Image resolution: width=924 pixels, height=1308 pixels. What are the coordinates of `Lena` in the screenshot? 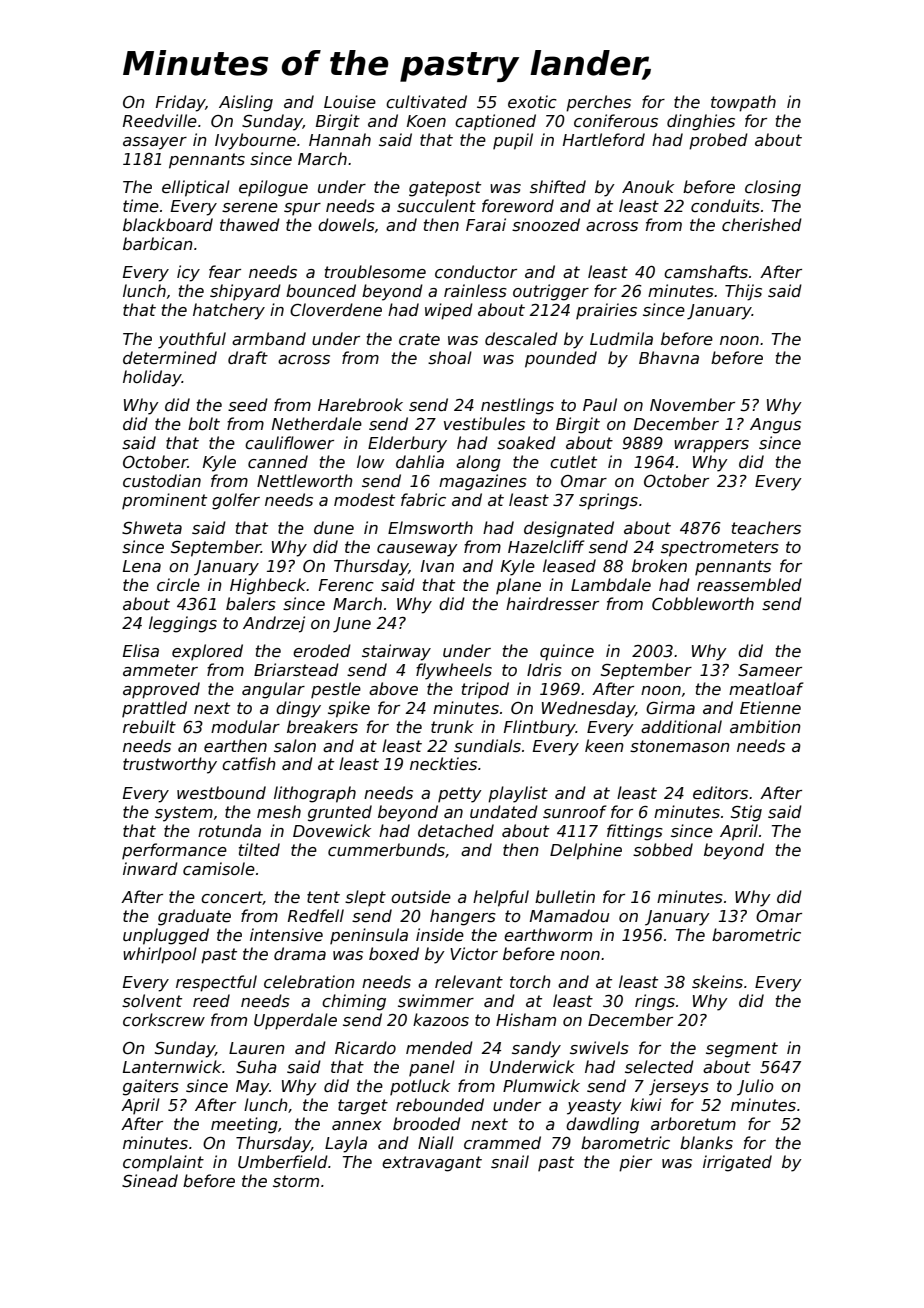 It's located at (142, 566).
